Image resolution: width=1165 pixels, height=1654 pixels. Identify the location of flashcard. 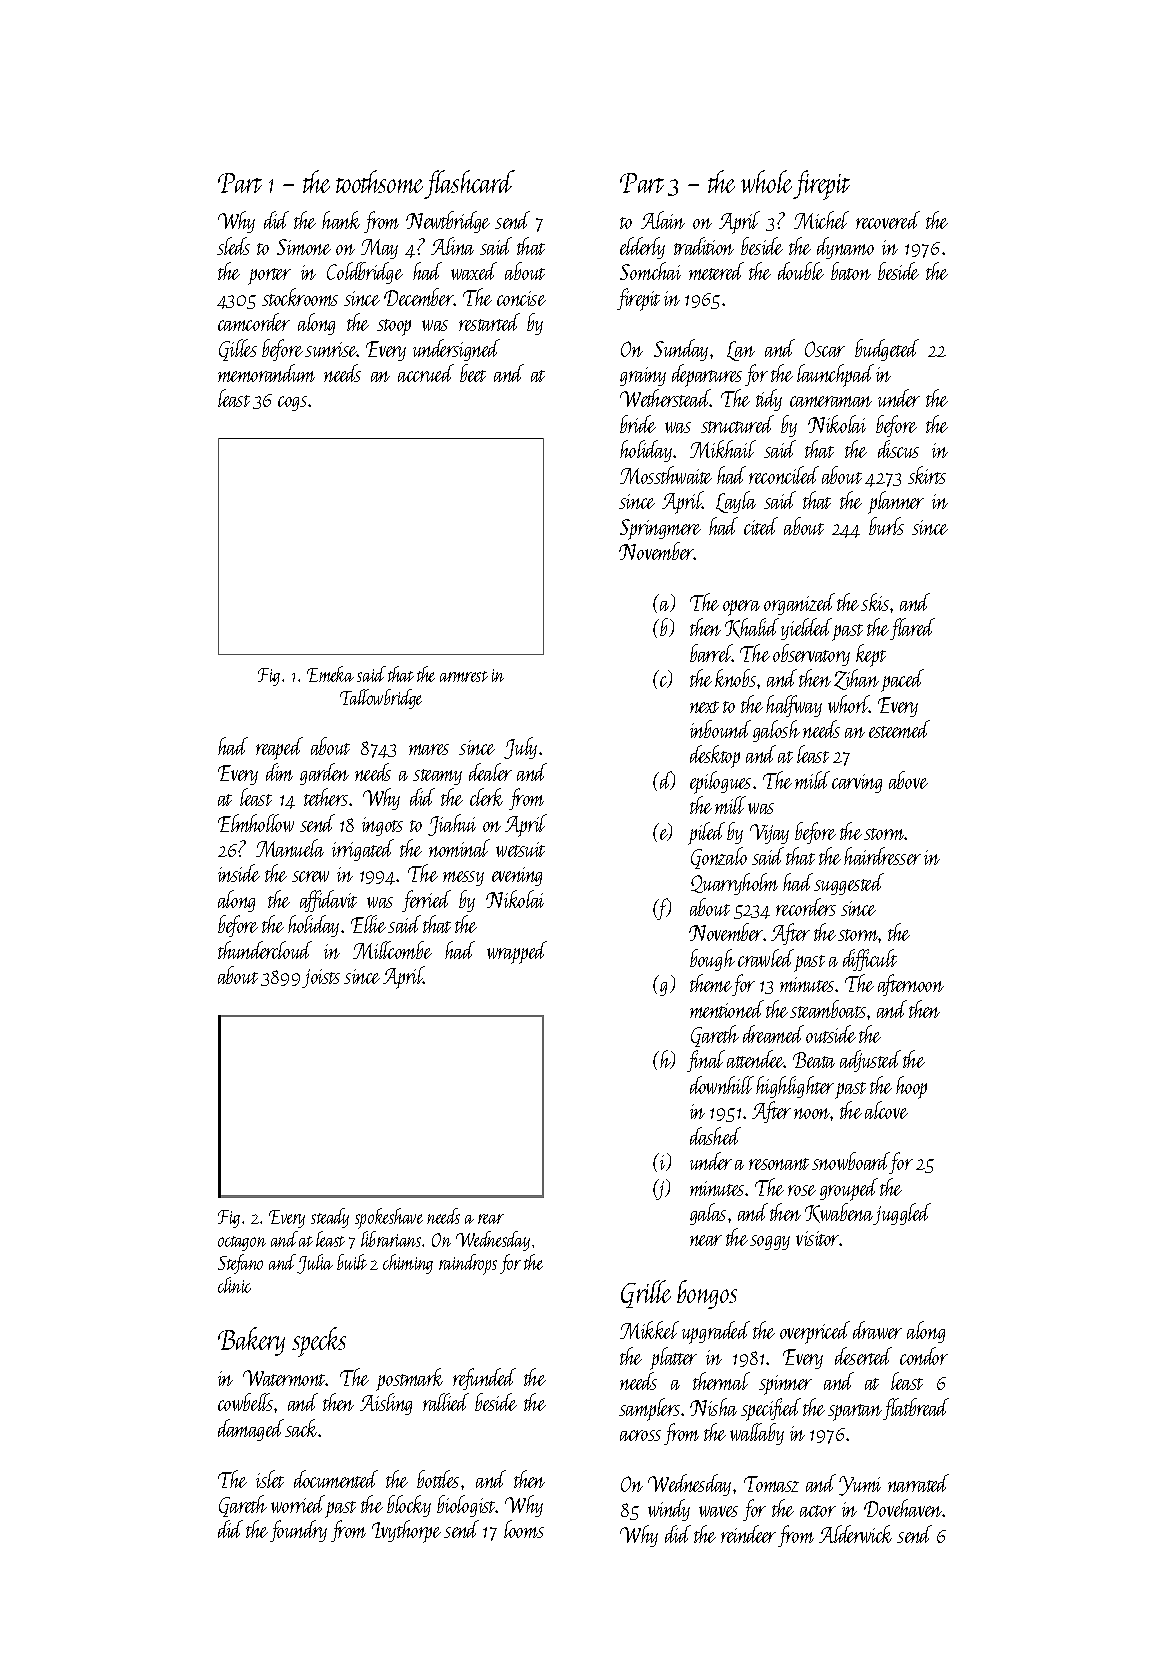
(470, 184).
